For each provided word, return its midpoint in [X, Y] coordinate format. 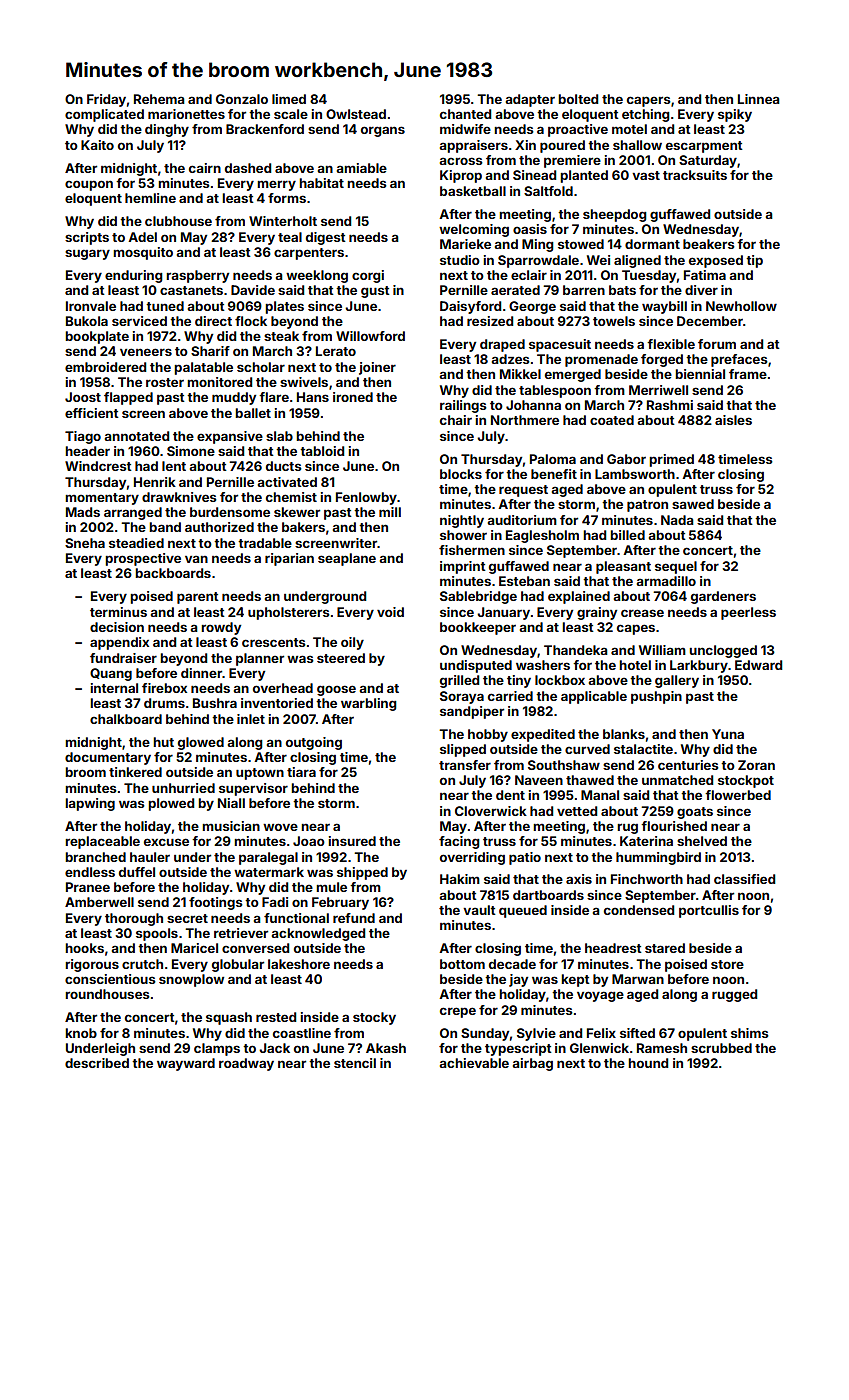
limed [289, 99]
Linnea [759, 99]
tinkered [135, 772]
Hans [313, 397]
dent [510, 795]
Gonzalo [242, 99]
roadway [246, 1064]
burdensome [230, 512]
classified [744, 879]
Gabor [626, 459]
